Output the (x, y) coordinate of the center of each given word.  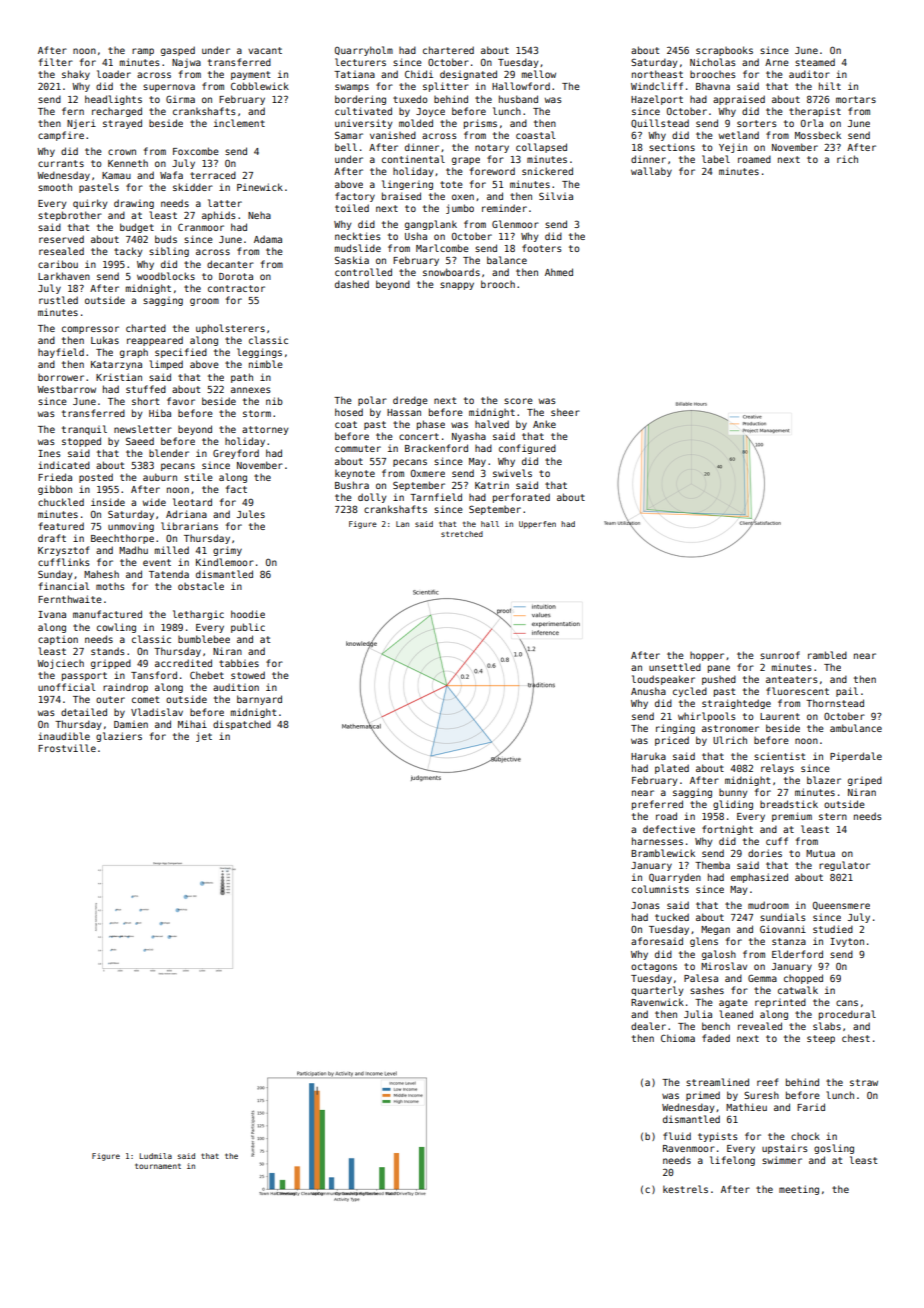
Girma (180, 99)
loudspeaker (663, 680)
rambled (827, 655)
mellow (539, 74)
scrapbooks (724, 51)
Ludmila (155, 1156)
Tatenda (169, 574)
